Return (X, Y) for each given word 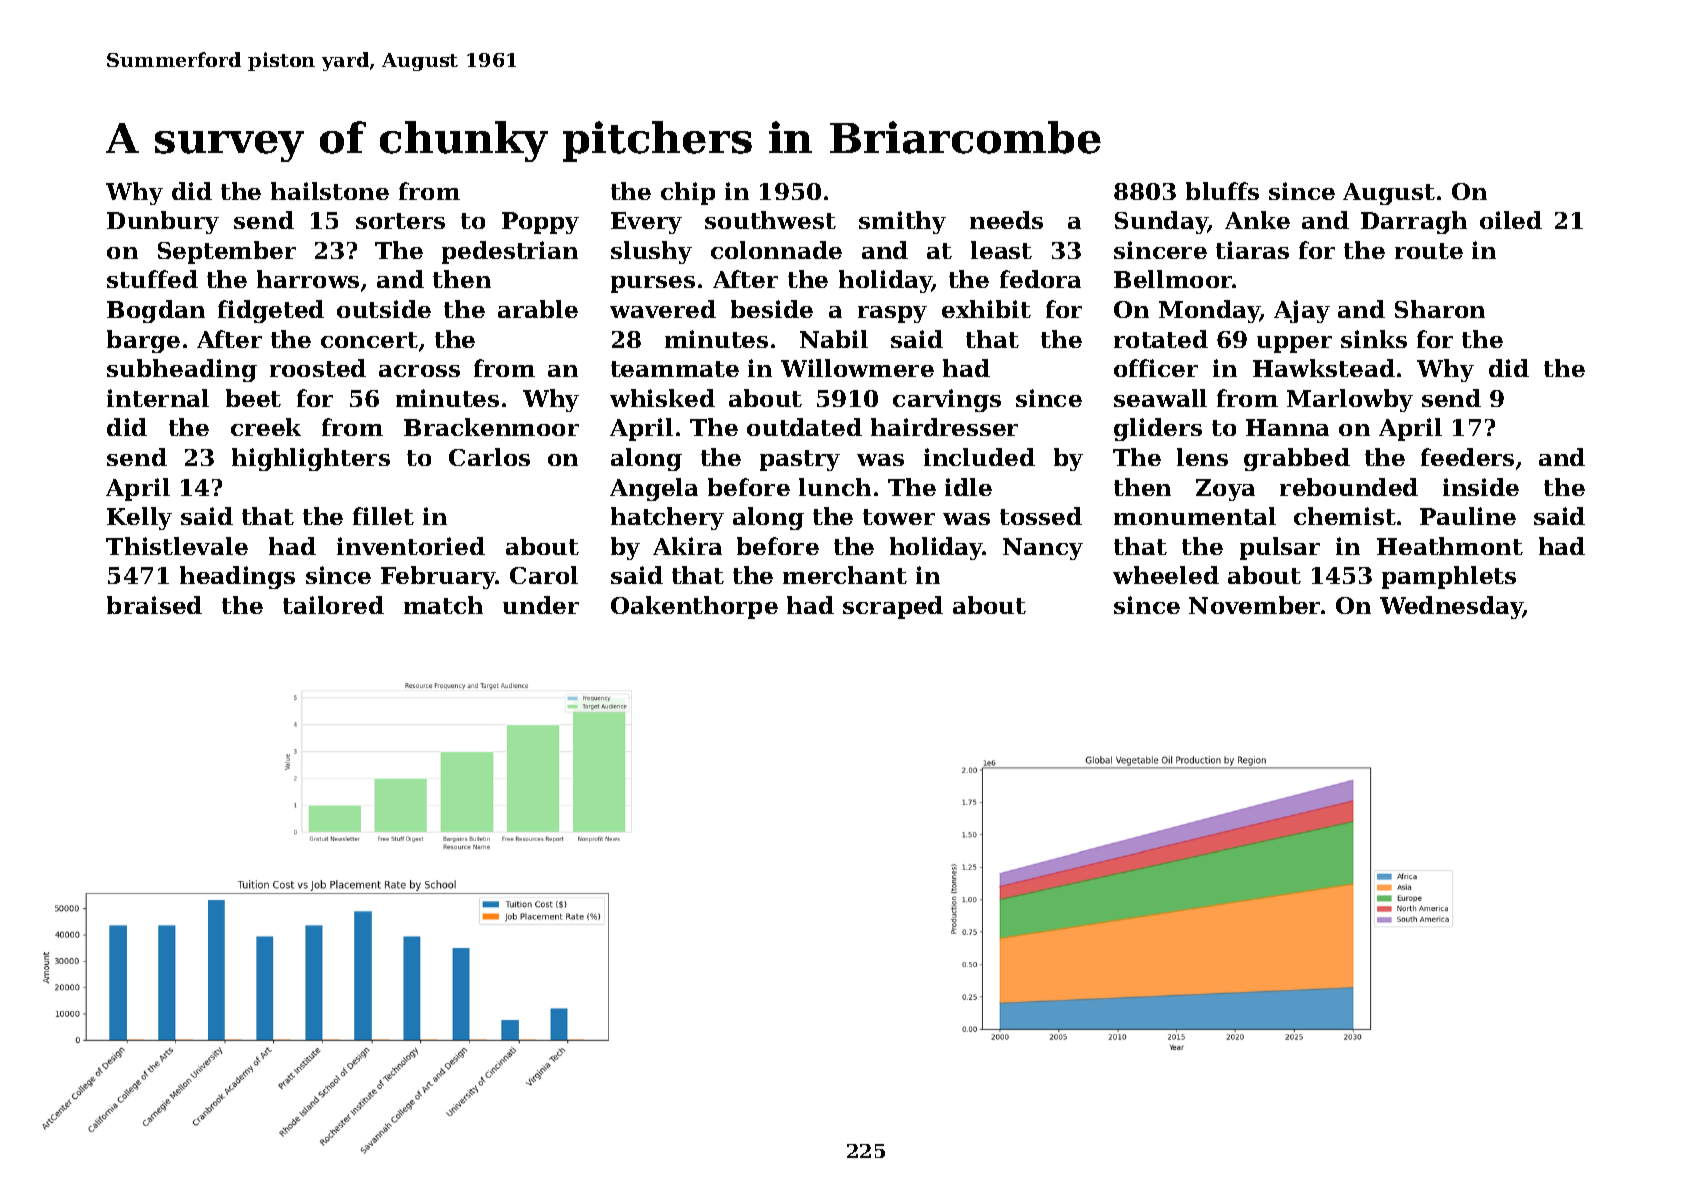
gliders (1158, 429)
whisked (662, 398)
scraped (893, 607)
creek (266, 427)
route (1429, 251)
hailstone (330, 191)
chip (688, 193)
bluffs (1222, 191)
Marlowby (1350, 400)
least (1001, 250)
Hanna (1287, 427)
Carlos (489, 457)
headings (237, 577)
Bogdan (156, 311)
